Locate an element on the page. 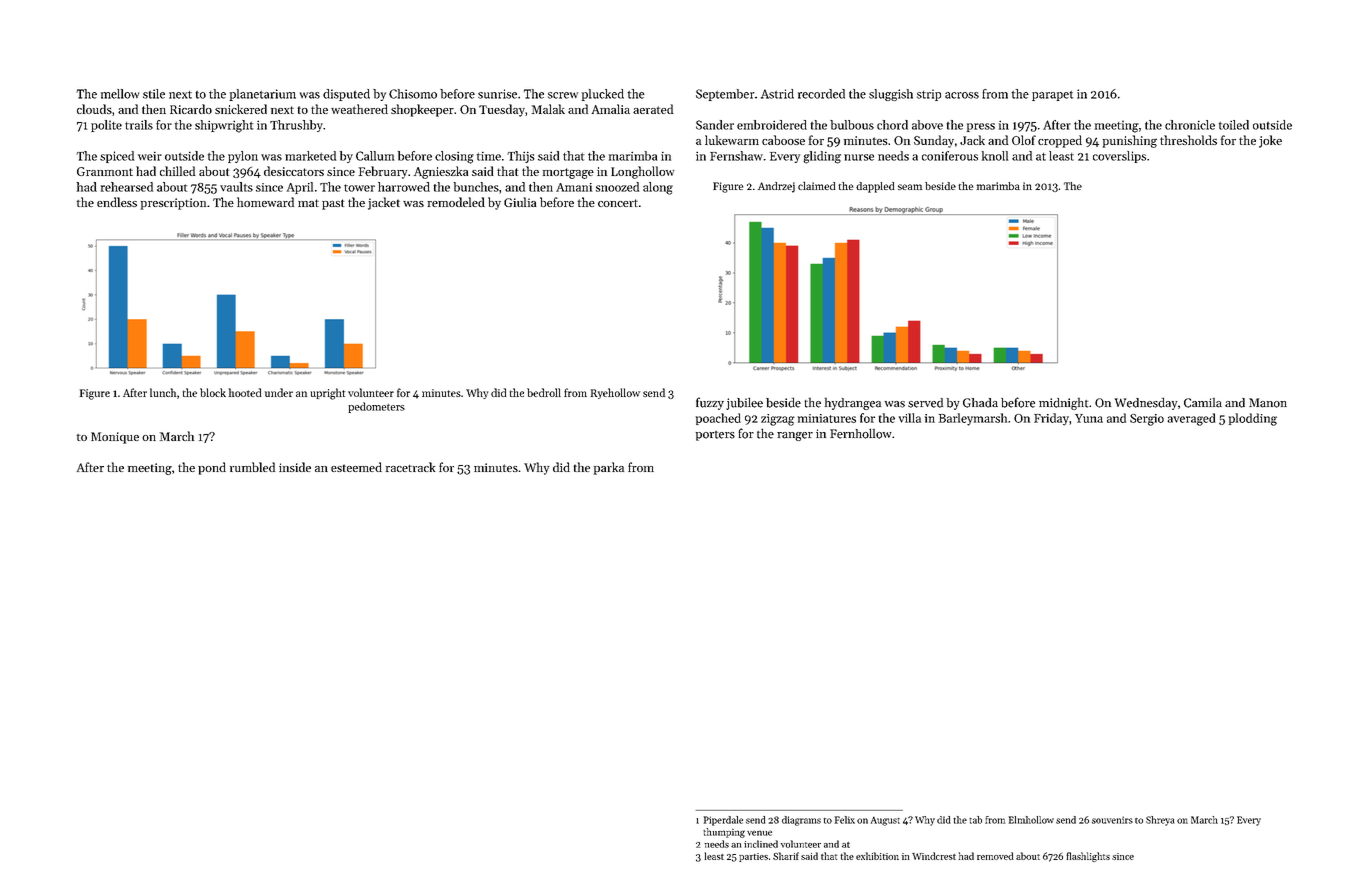  parties is located at coordinates (753, 857).
